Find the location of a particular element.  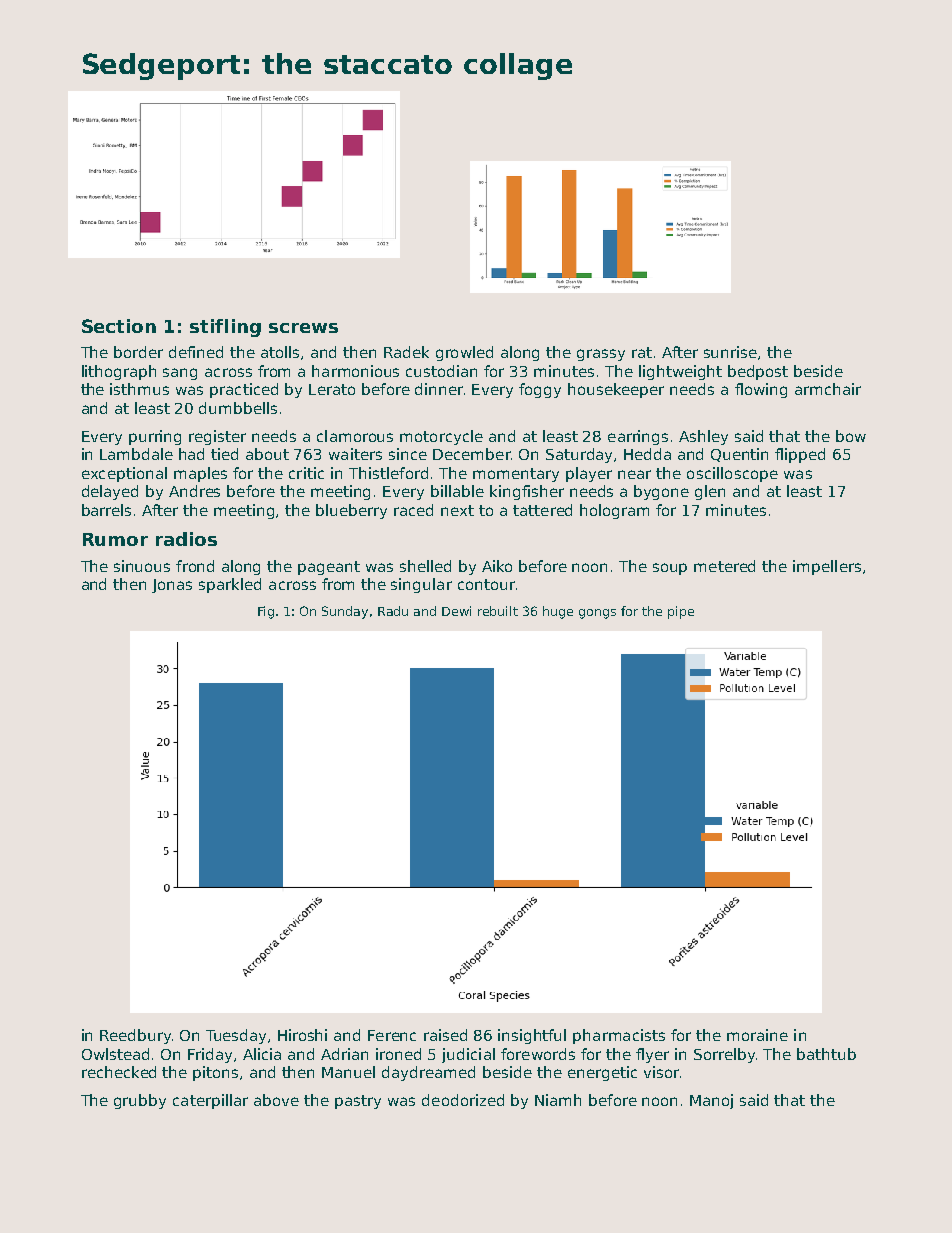

sinuous is located at coordinates (142, 566).
